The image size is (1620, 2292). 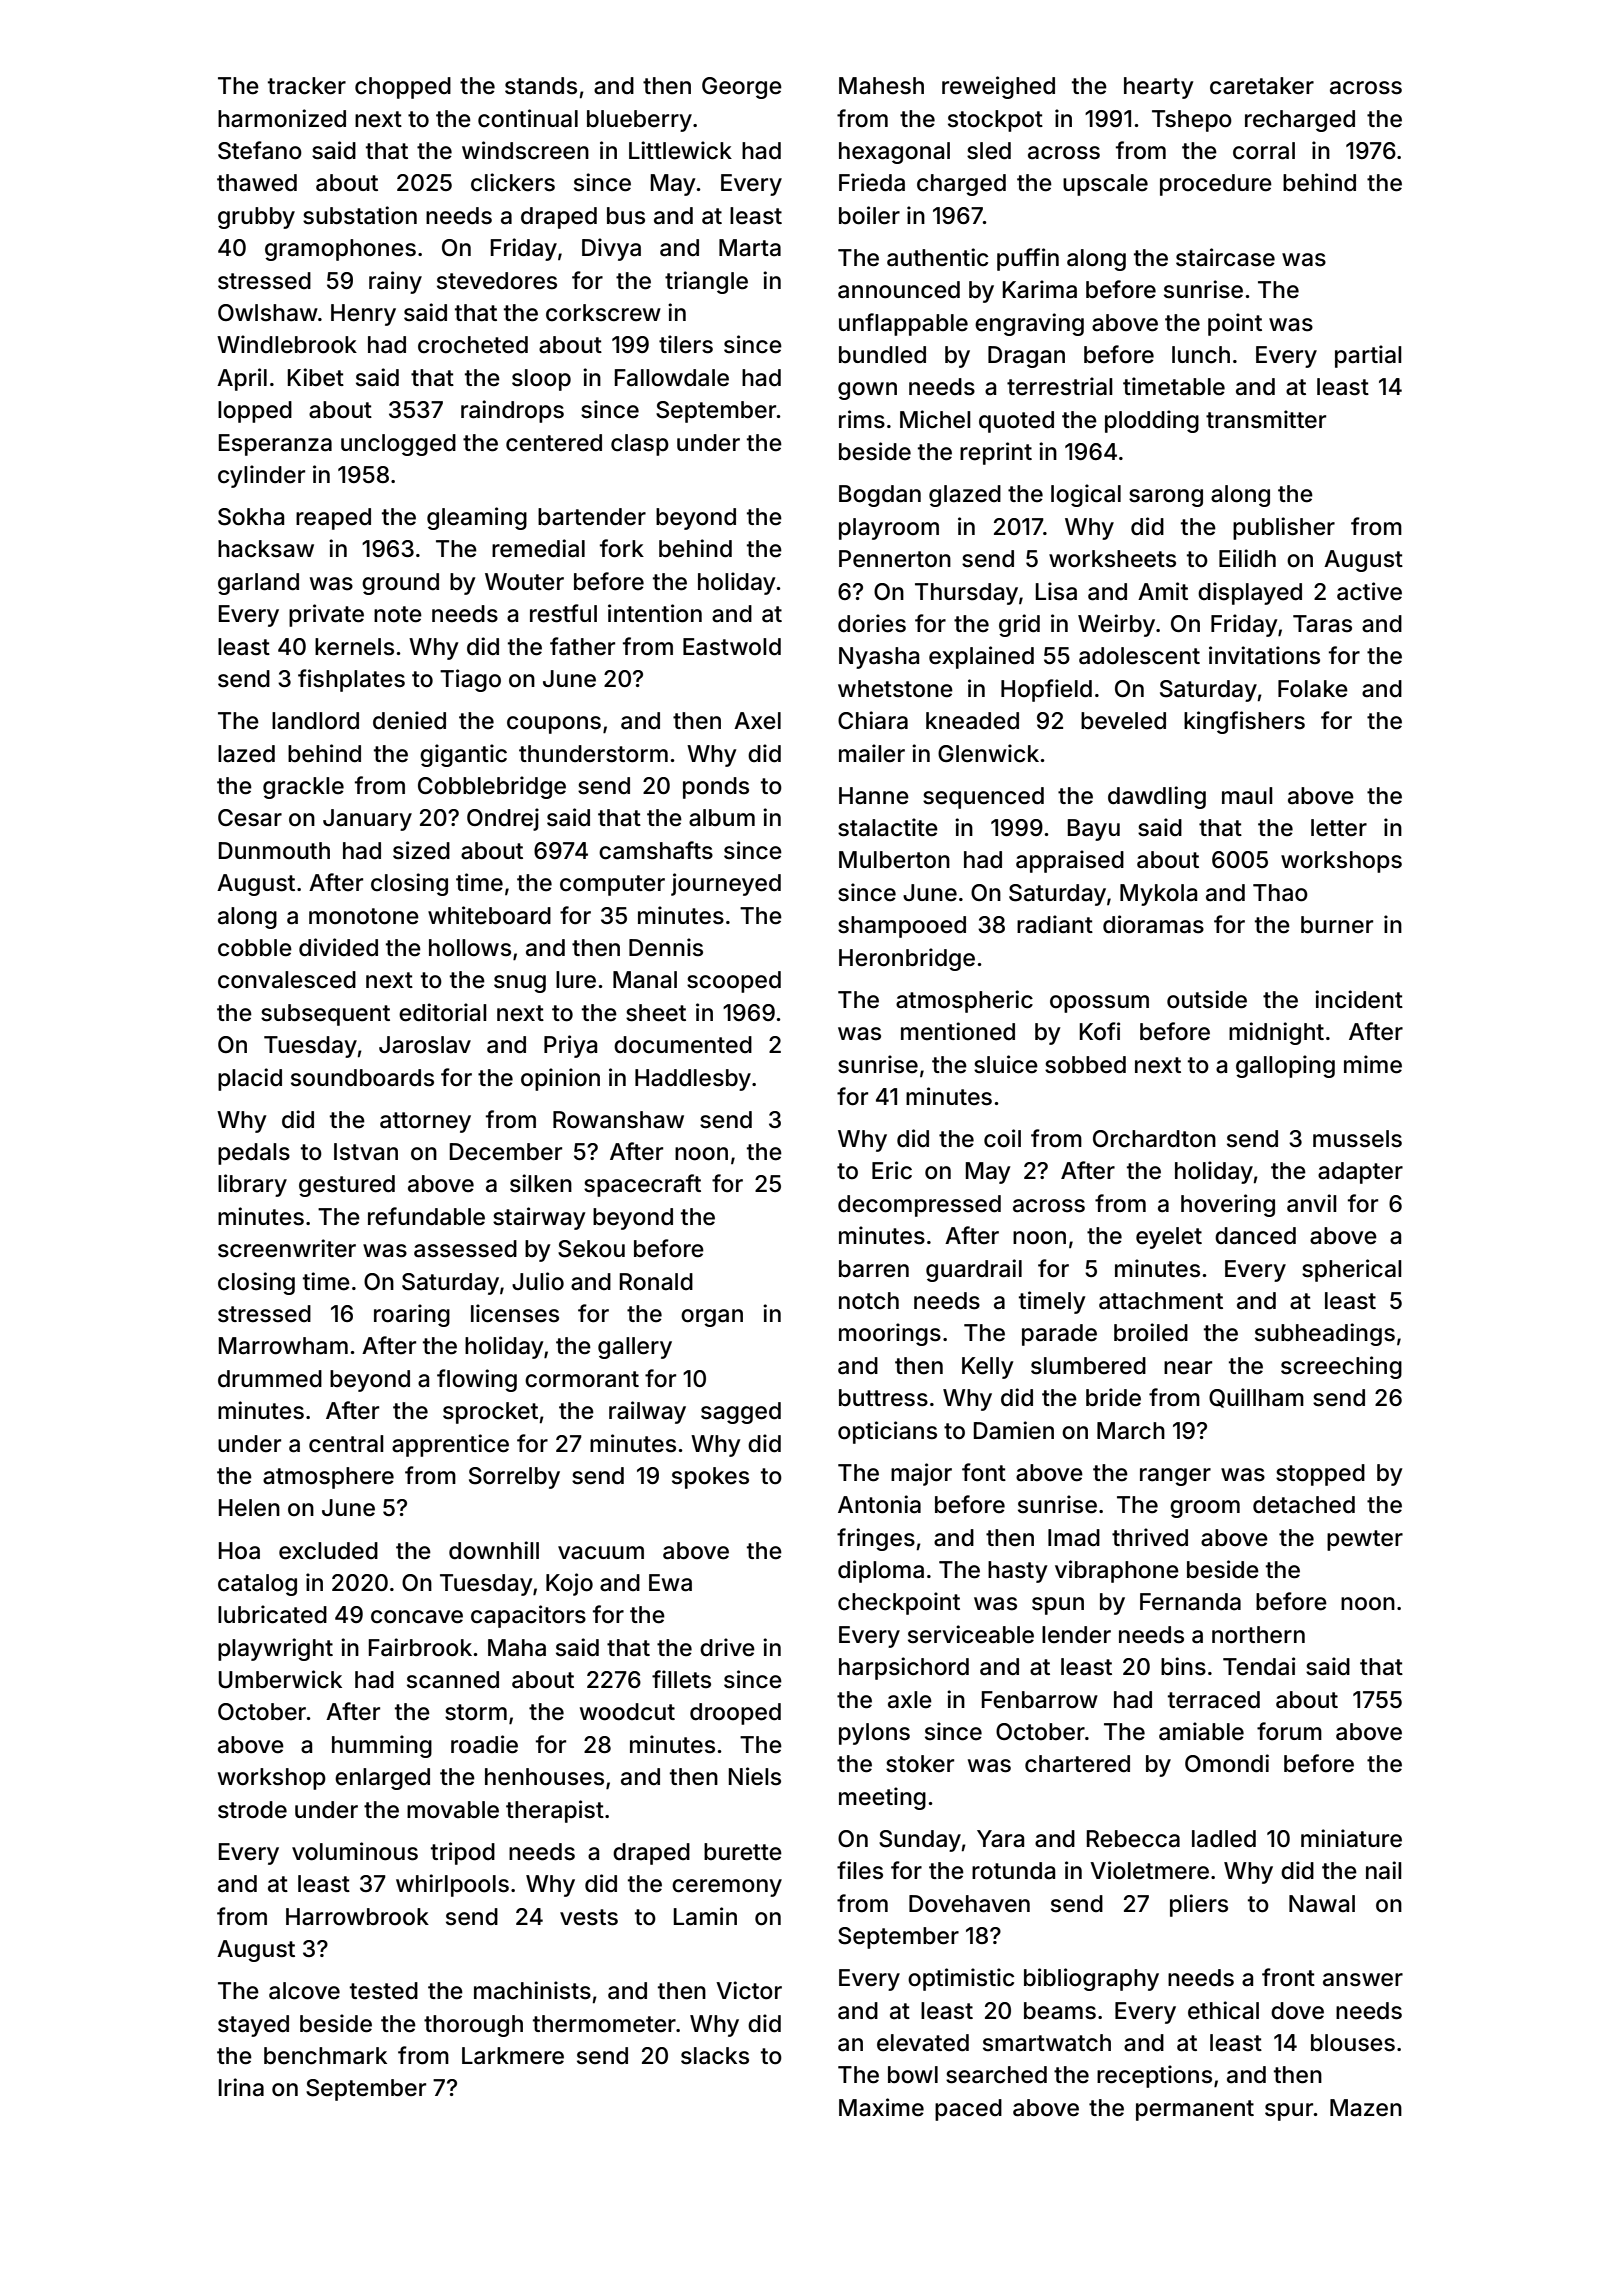 I want to click on Dennis, so click(x=666, y=947).
